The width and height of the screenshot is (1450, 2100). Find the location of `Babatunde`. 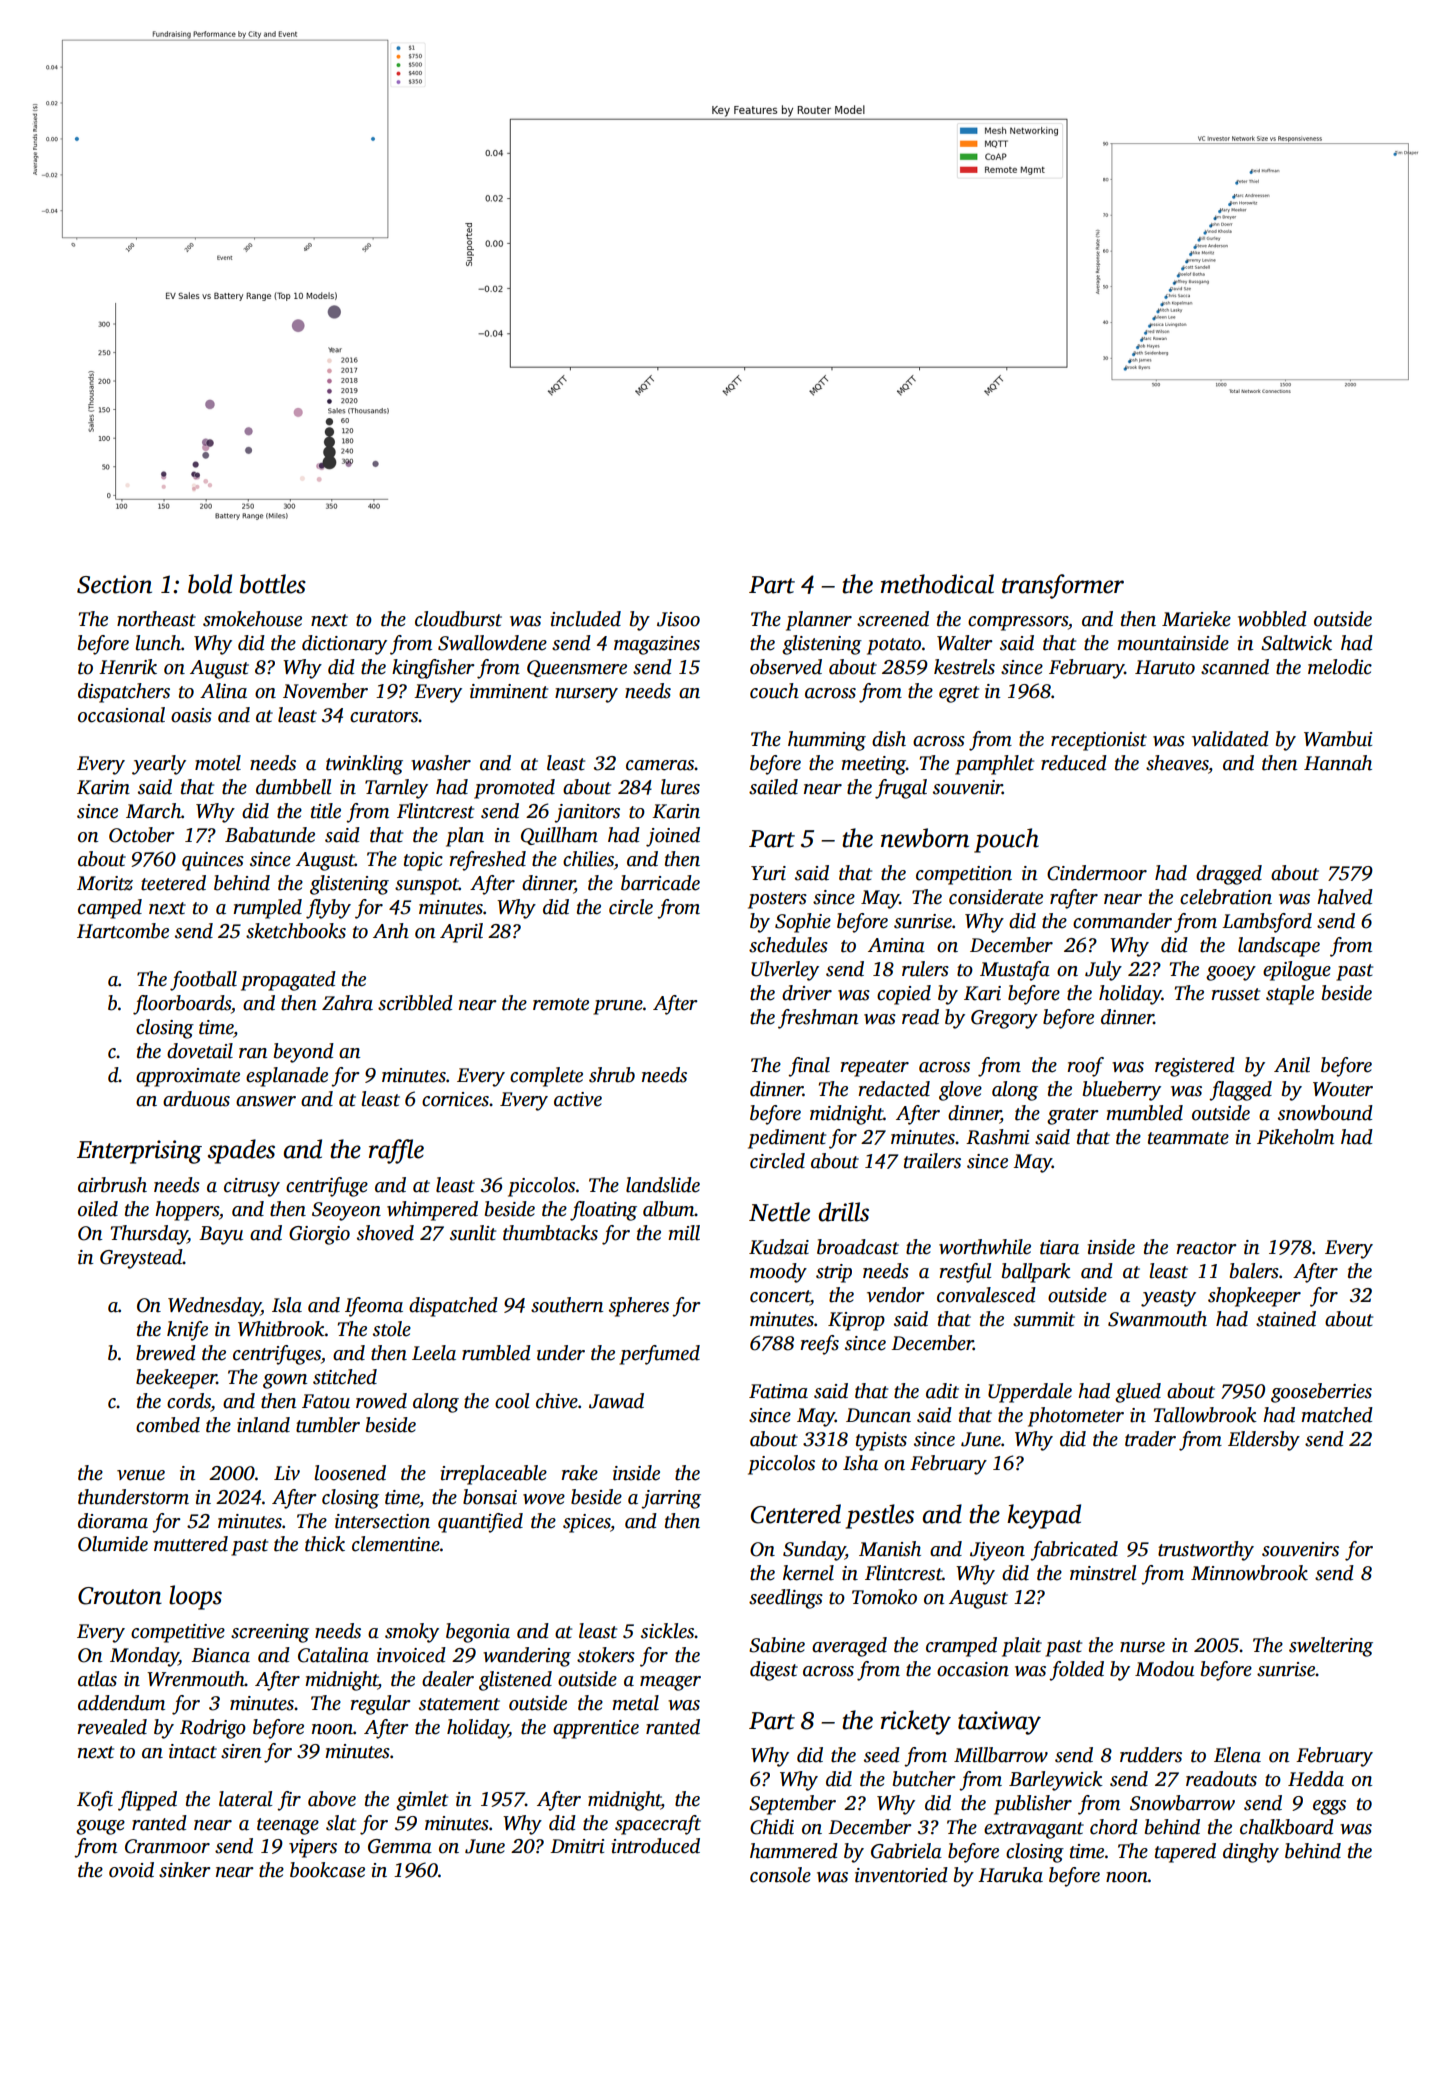

Babatunde is located at coordinates (270, 835).
